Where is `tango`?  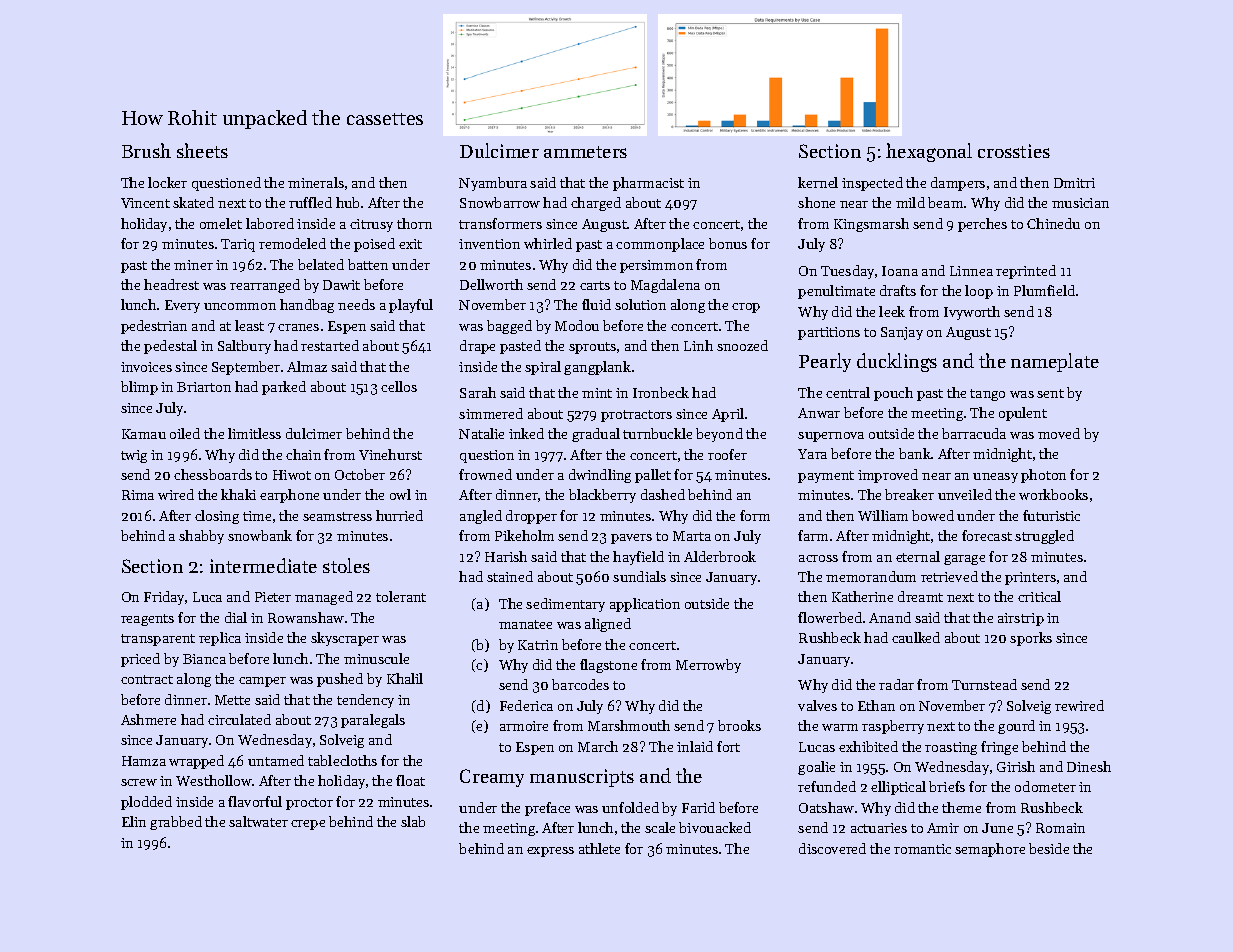 tango is located at coordinates (987, 395).
